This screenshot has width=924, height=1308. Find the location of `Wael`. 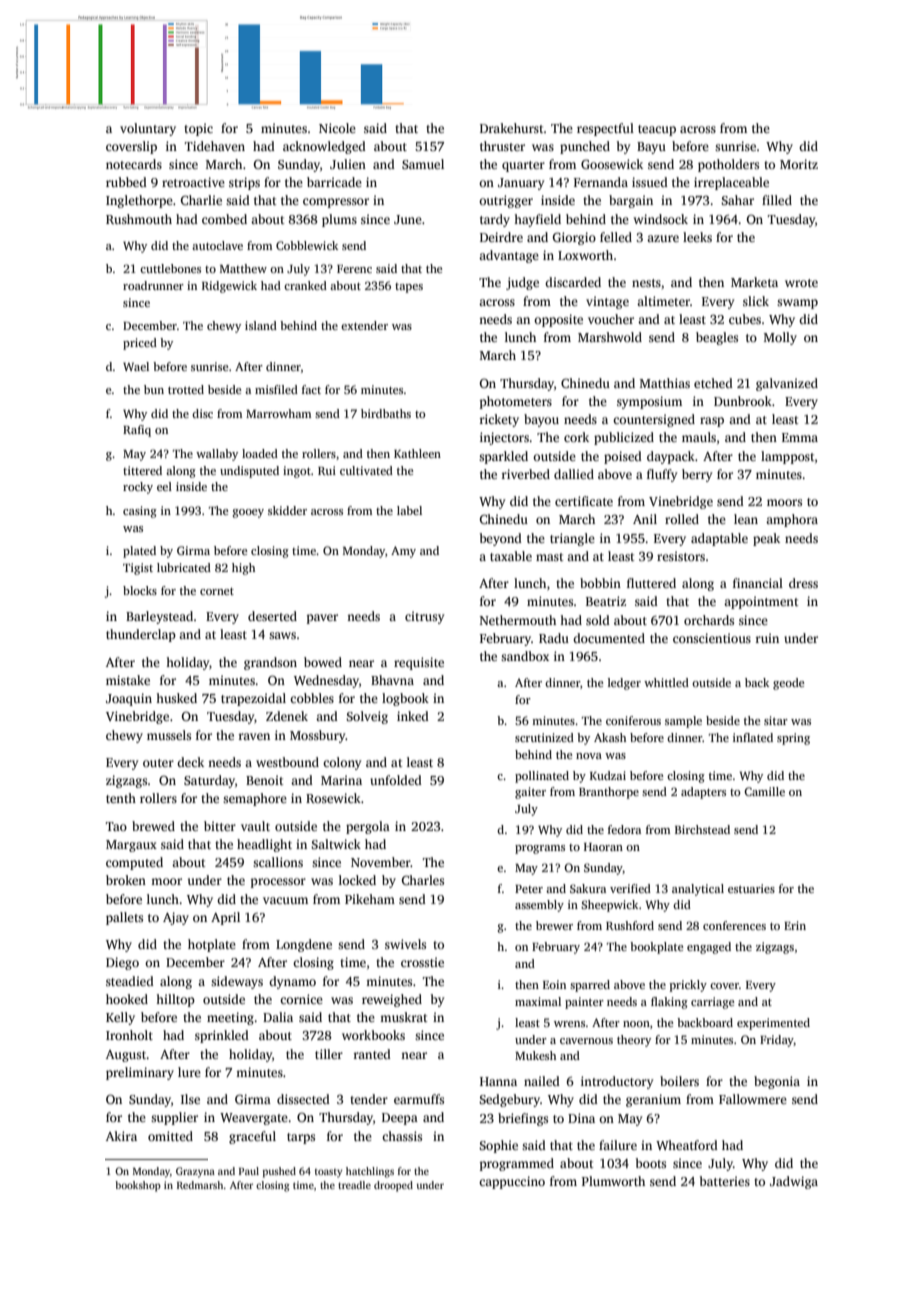

Wael is located at coordinates (136, 366).
